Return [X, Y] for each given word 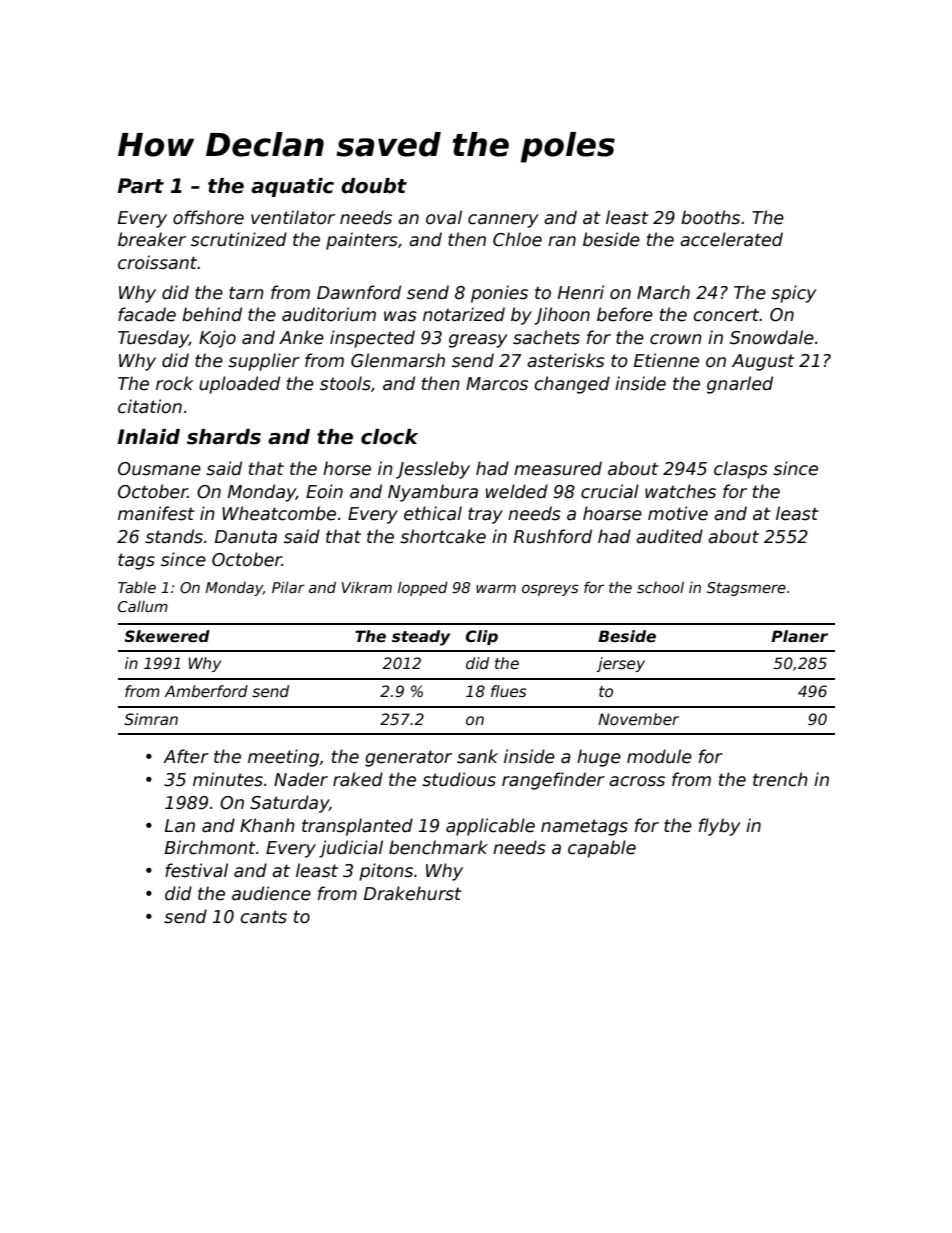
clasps [741, 470]
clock [389, 437]
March [663, 292]
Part [141, 186]
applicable [490, 827]
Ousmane [159, 469]
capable [602, 849]
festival [196, 870]
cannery [503, 221]
